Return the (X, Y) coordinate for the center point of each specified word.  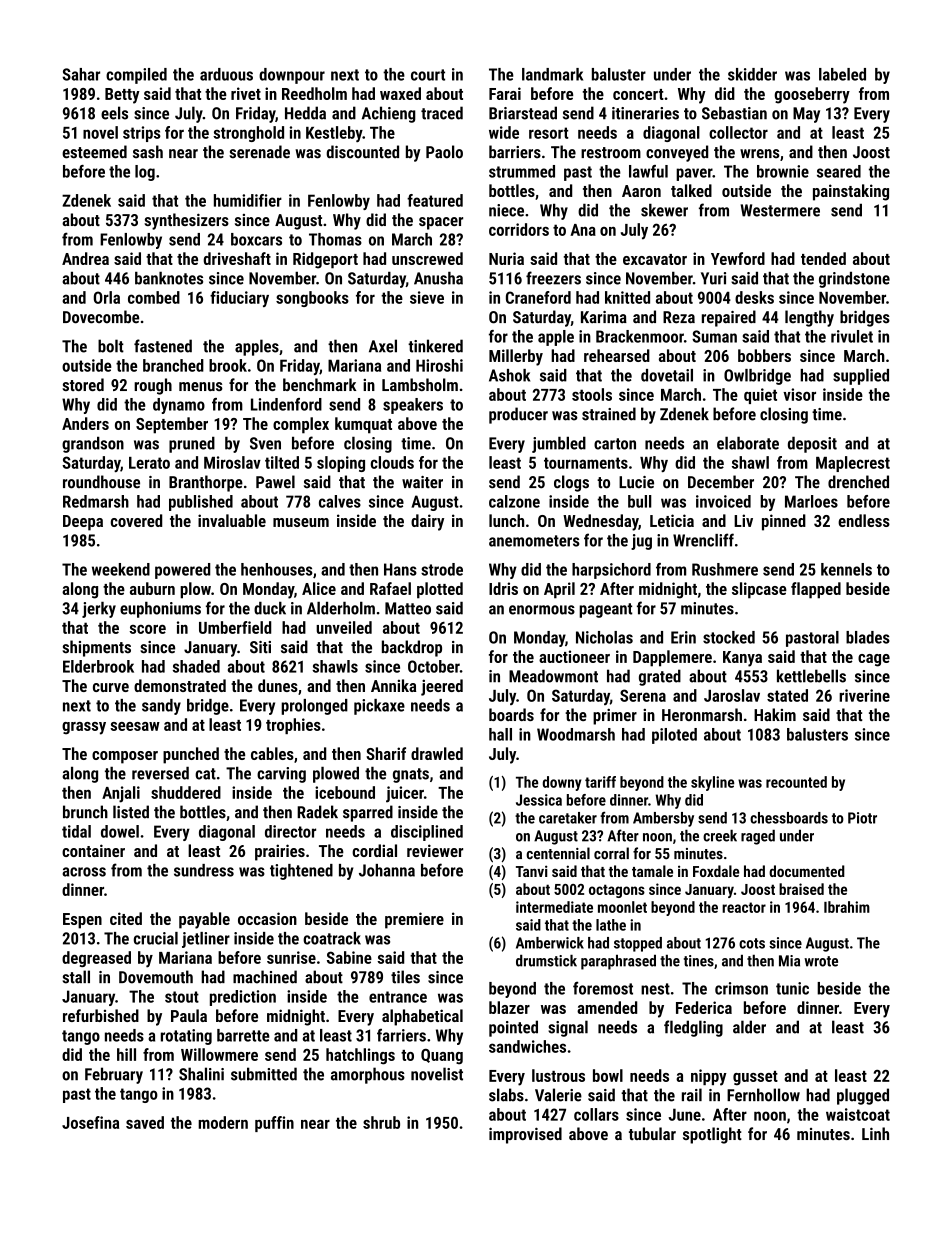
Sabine (349, 957)
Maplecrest (853, 464)
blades (868, 637)
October (434, 666)
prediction (243, 998)
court (428, 75)
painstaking (851, 192)
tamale (652, 871)
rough (153, 386)
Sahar (81, 74)
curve (111, 687)
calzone (514, 501)
